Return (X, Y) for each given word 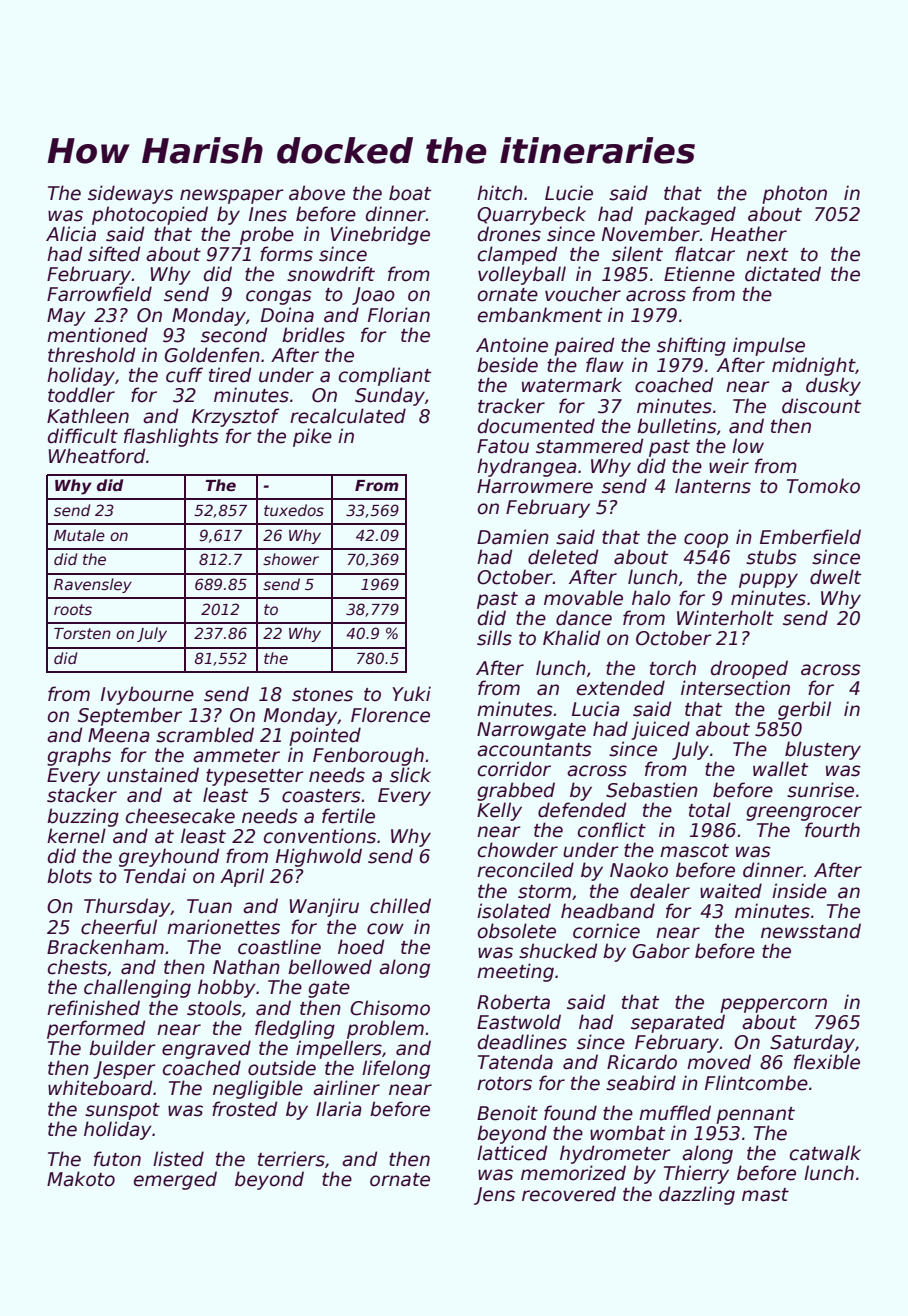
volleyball (522, 275)
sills (494, 638)
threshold (91, 355)
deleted (563, 557)
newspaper (231, 196)
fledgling (295, 1029)
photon (794, 194)
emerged (175, 1180)
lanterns (713, 486)
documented (536, 426)
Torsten (82, 633)
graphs (79, 756)
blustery (823, 750)
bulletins (677, 426)
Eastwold (519, 1022)
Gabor (661, 951)
